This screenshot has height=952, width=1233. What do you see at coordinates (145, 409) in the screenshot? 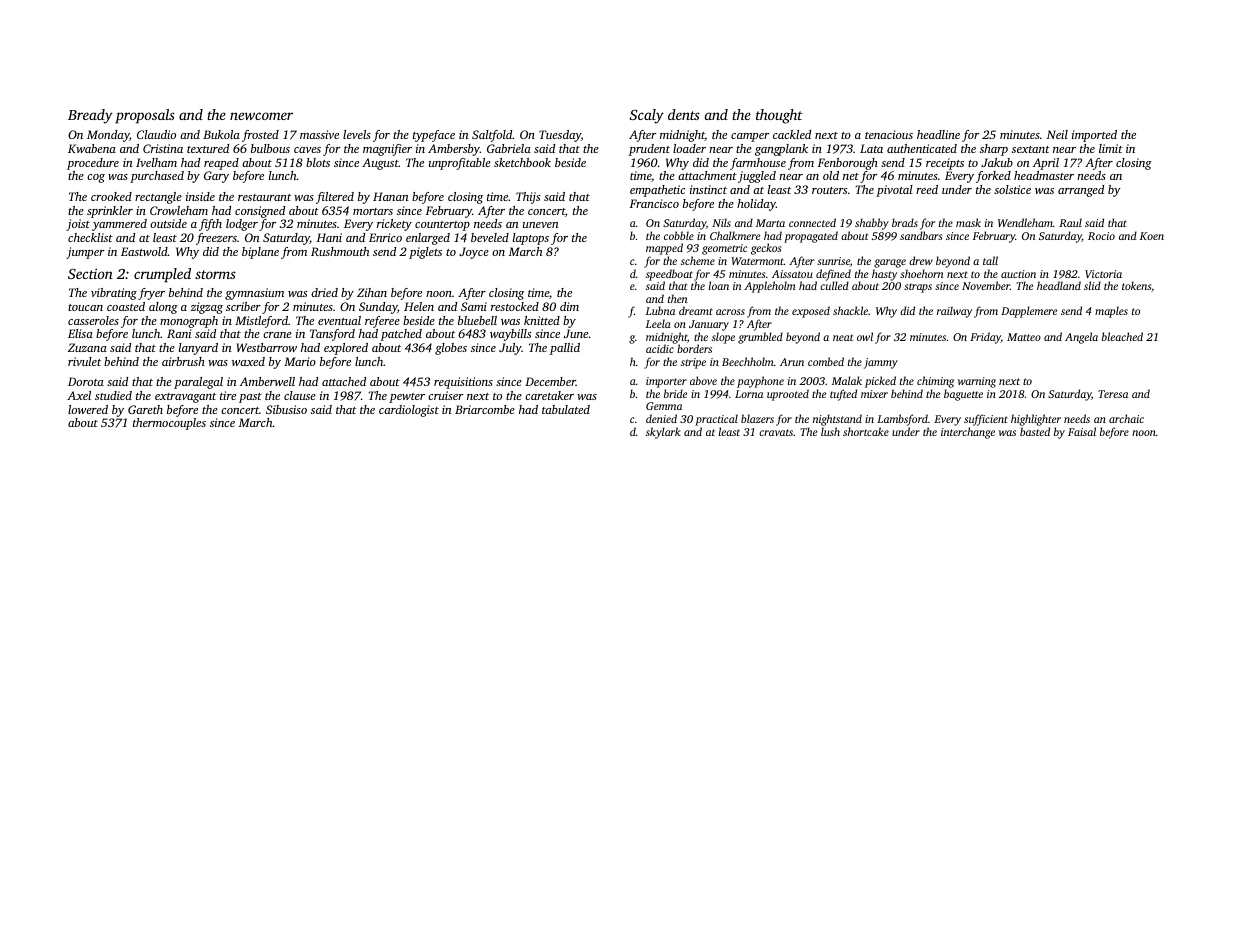
I see `Gareth` at bounding box center [145, 409].
